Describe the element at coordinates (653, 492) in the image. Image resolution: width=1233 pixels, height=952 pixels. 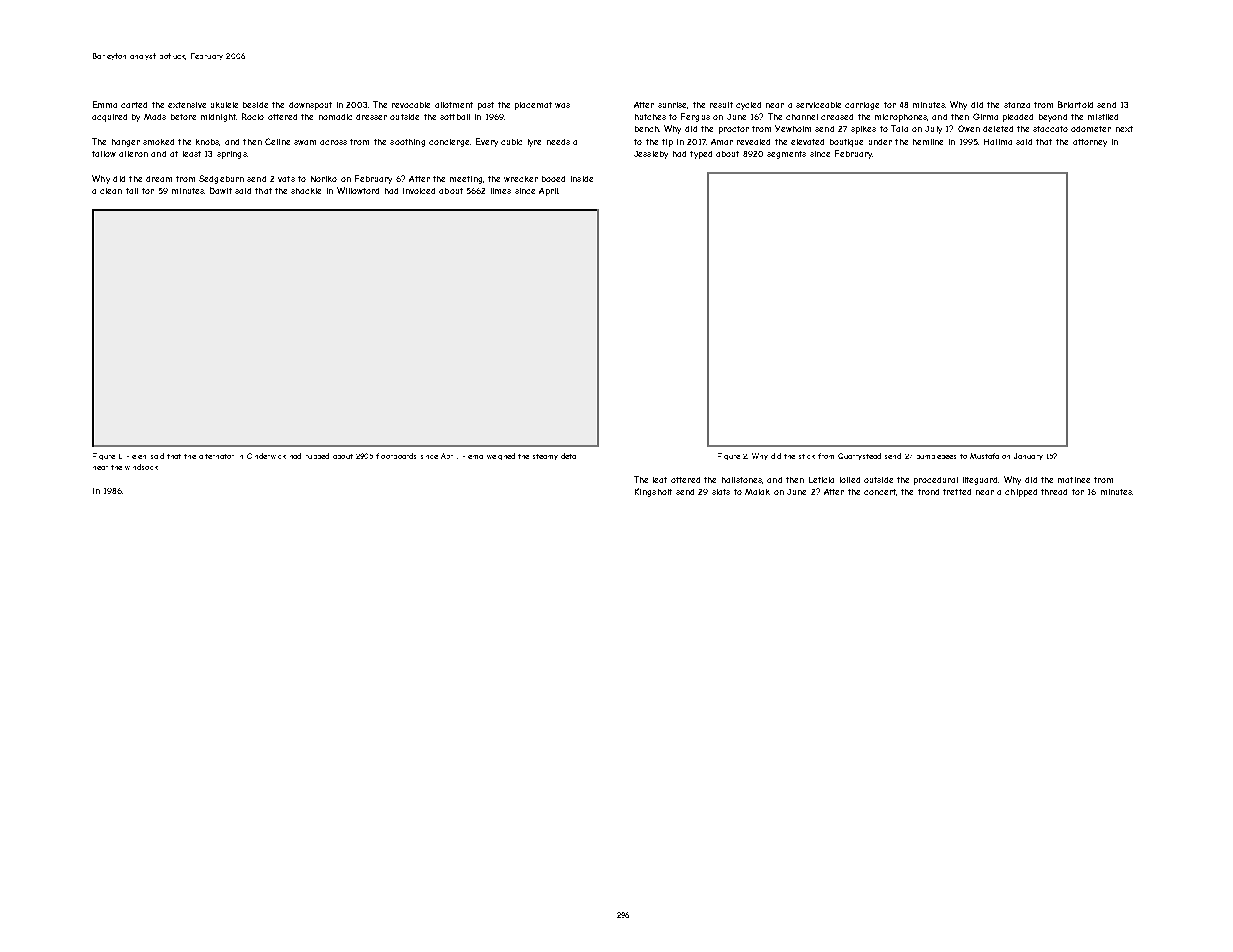
I see `Kingsholt` at that location.
